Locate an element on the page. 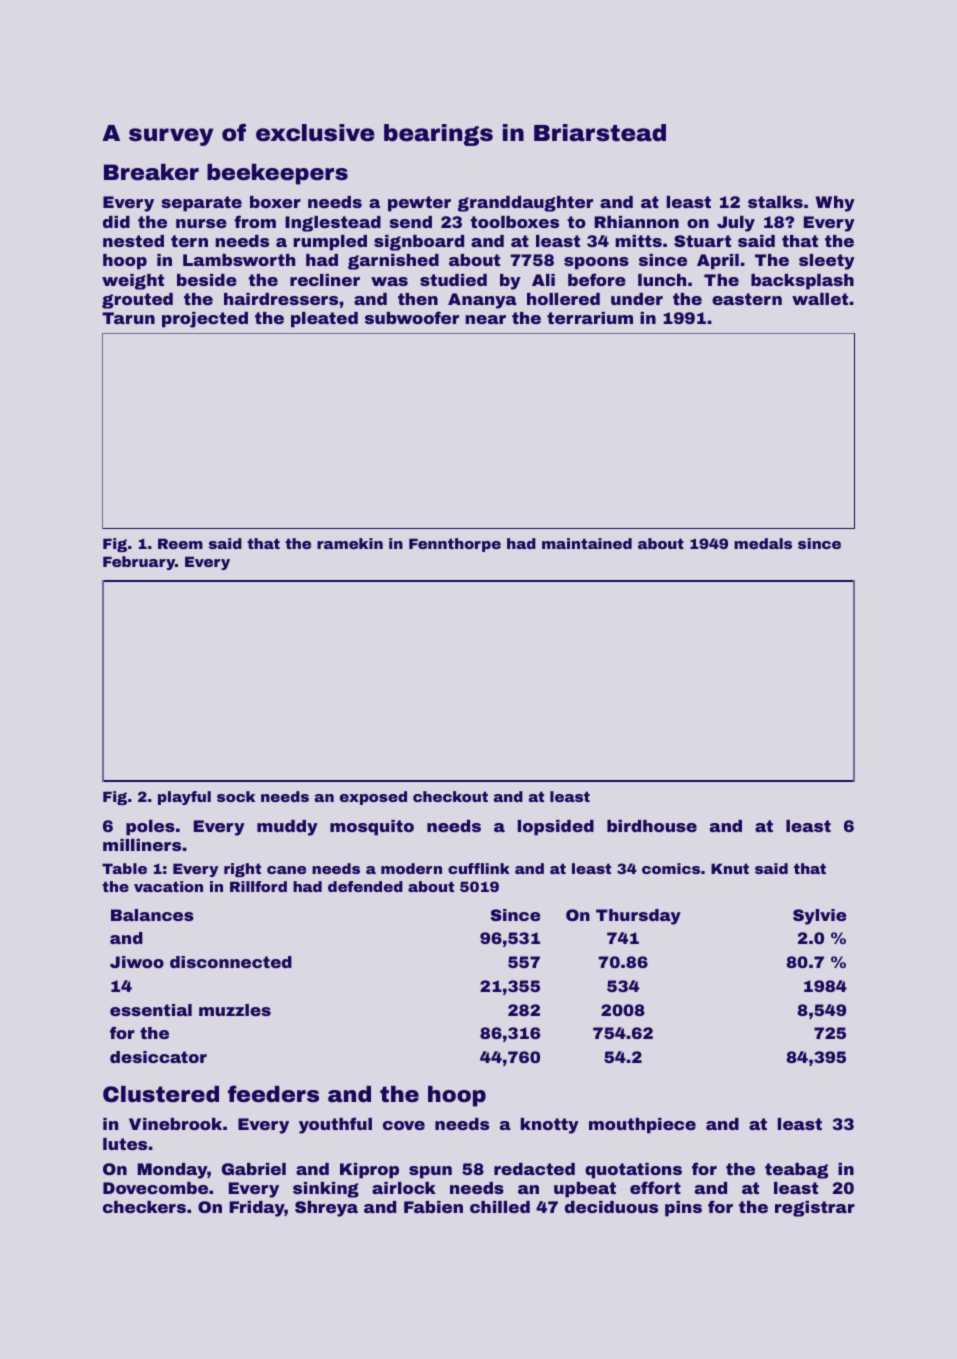  Ali is located at coordinates (543, 280).
